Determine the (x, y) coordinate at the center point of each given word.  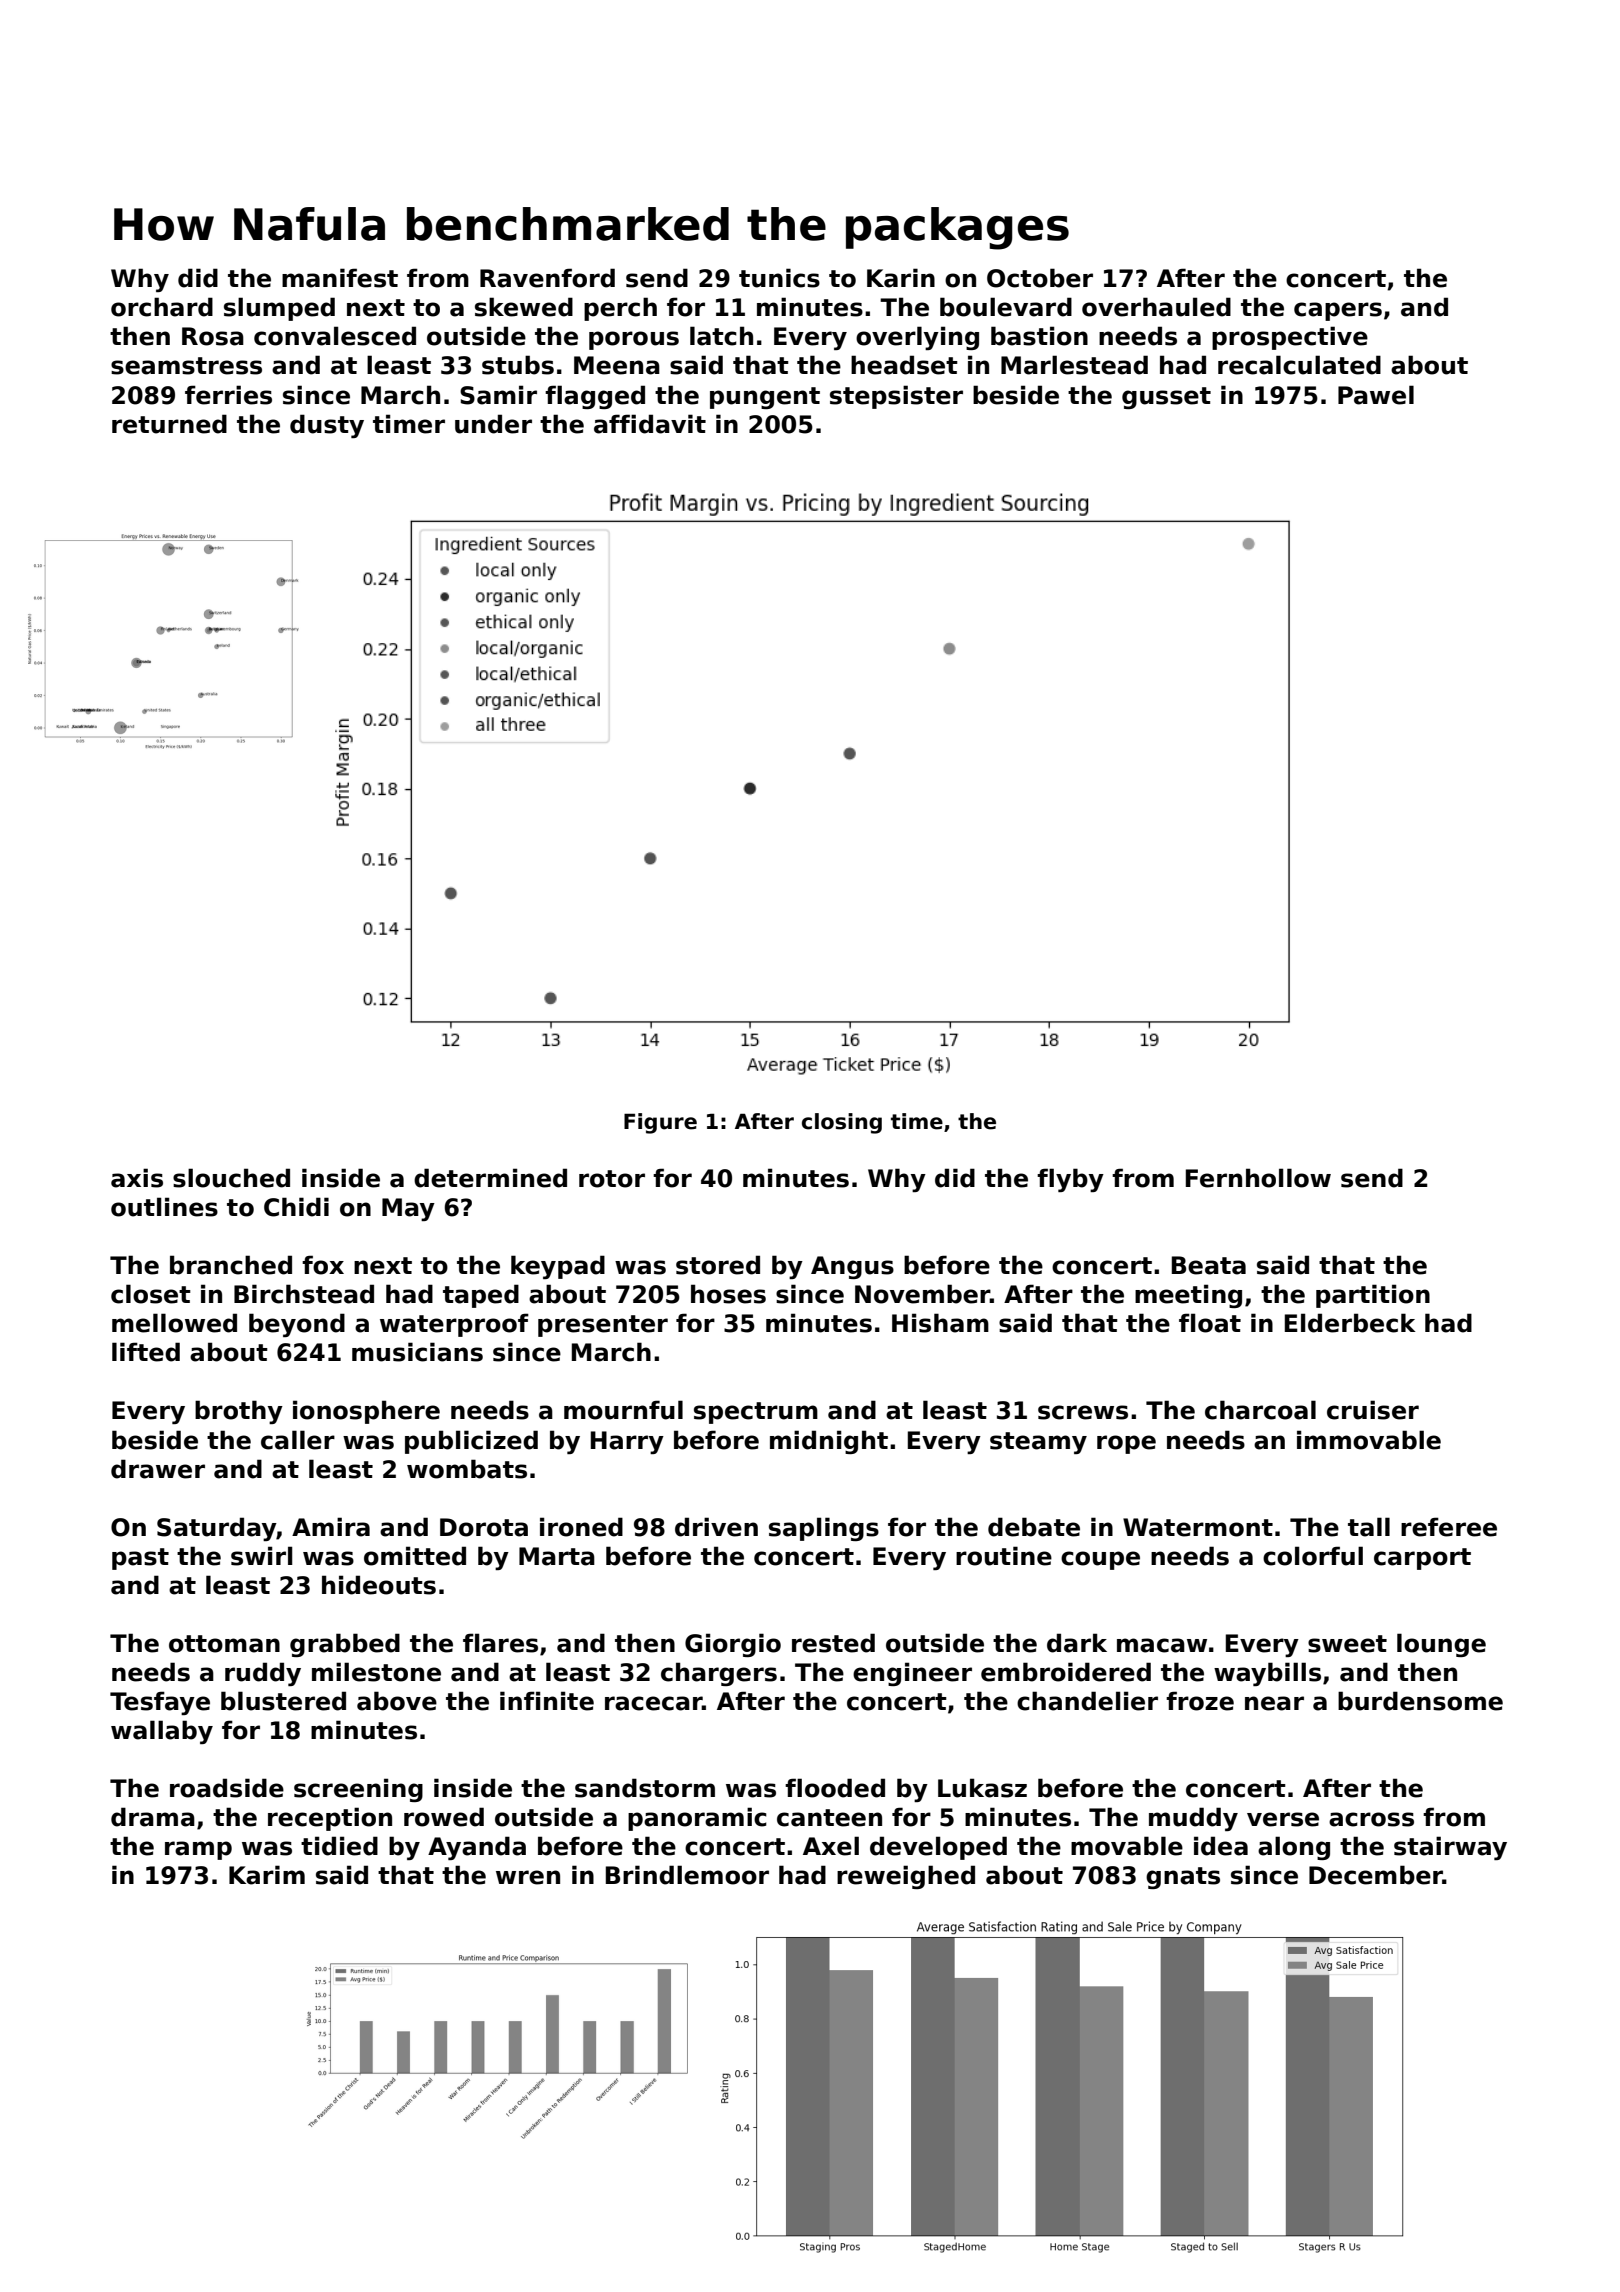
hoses (728, 1294)
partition (1373, 1296)
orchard (162, 307)
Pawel (1376, 395)
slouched (231, 1178)
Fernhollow (1258, 1178)
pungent (765, 398)
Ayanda (477, 1848)
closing (842, 1123)
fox (323, 1265)
